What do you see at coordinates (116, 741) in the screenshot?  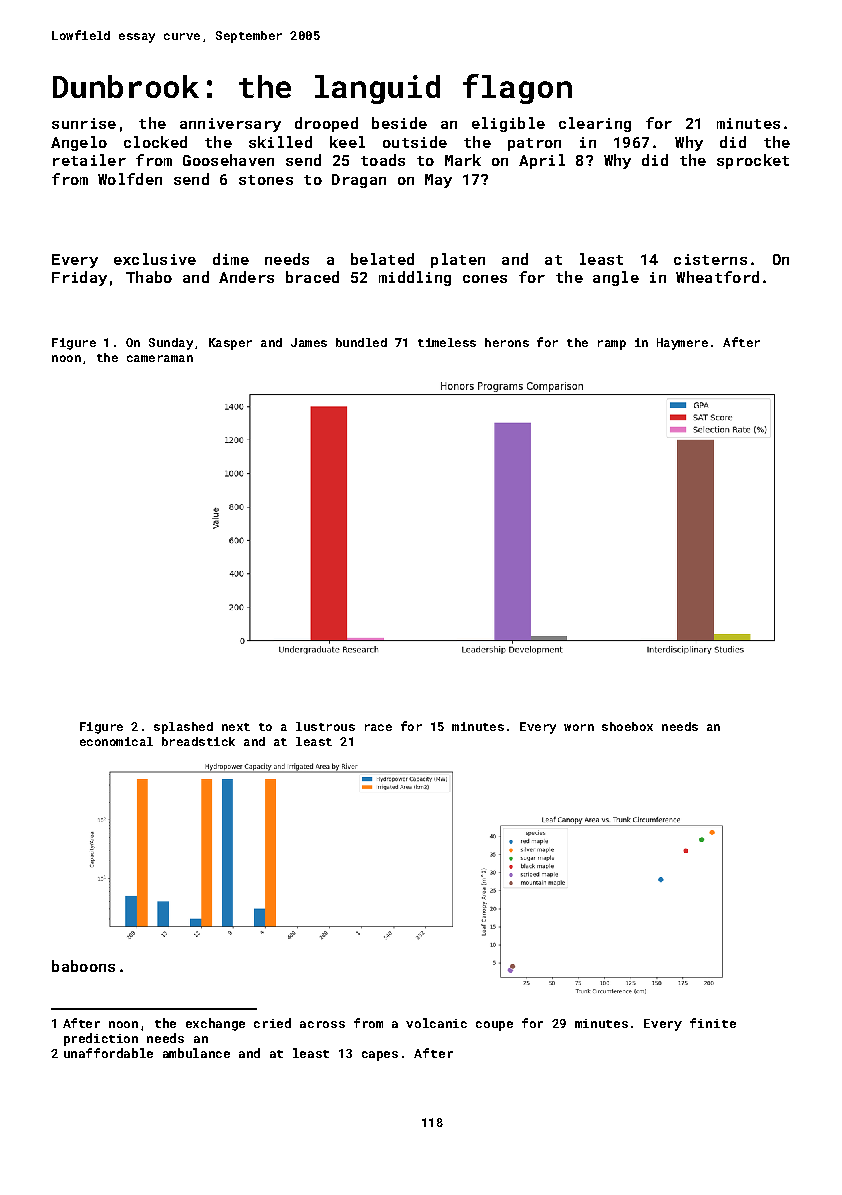 I see `economical` at bounding box center [116, 741].
